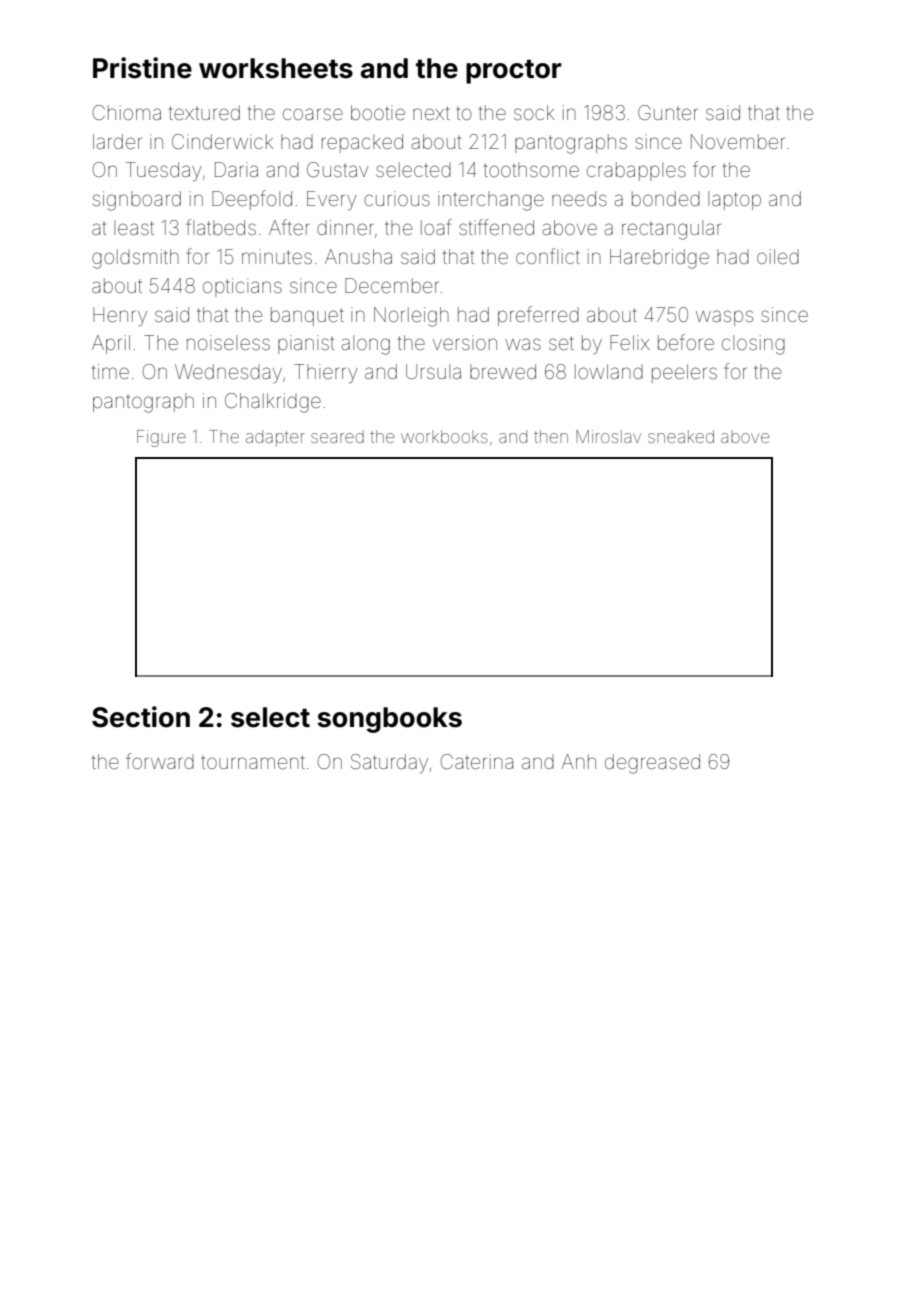 The image size is (908, 1316). What do you see at coordinates (111, 344) in the screenshot?
I see `April` at bounding box center [111, 344].
